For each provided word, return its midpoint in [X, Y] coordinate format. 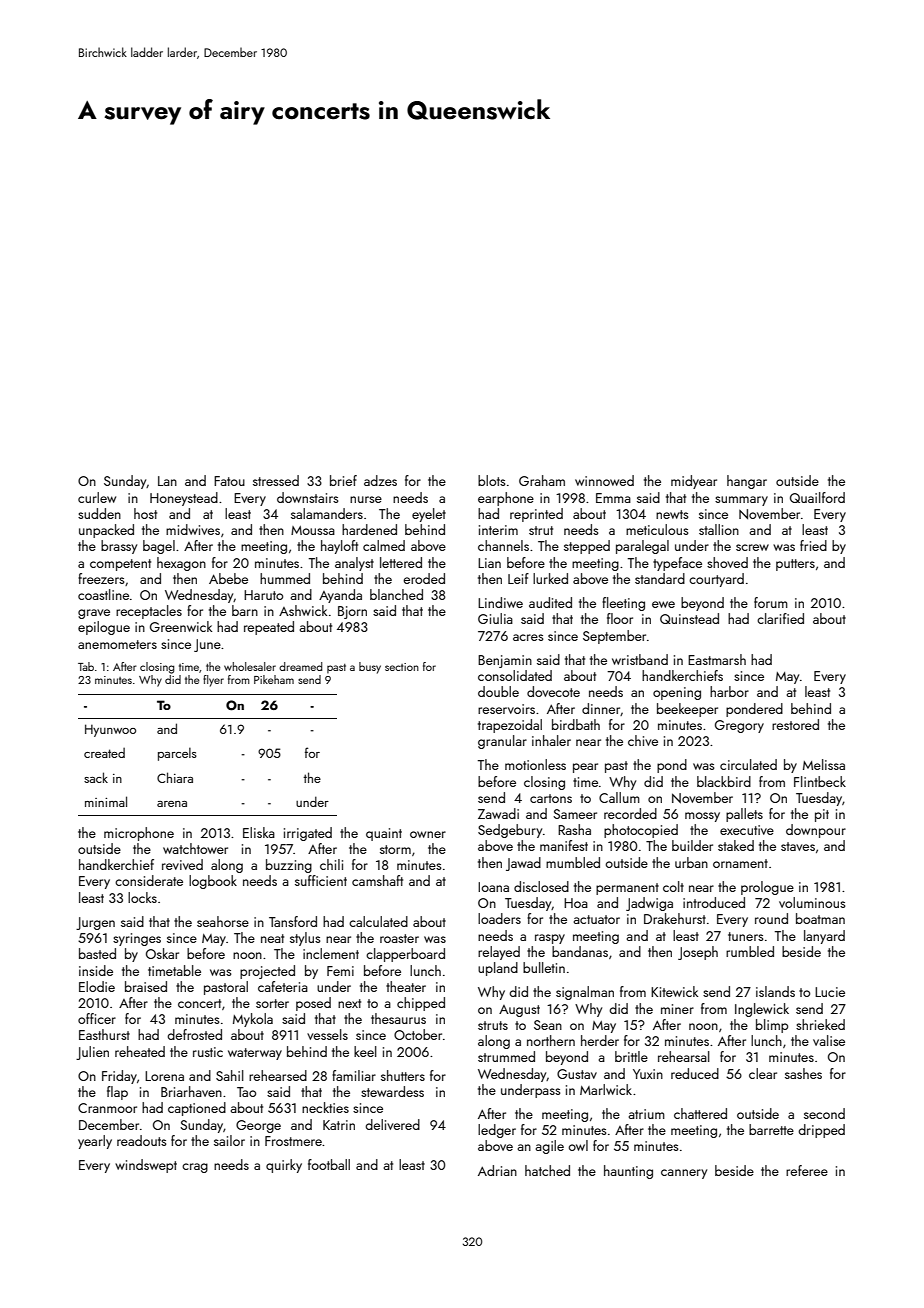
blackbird [724, 781]
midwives [193, 529]
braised [146, 986]
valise [829, 1040]
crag [195, 1168]
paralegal [642, 547]
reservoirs [506, 709]
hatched [547, 1170]
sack [96, 777]
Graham [542, 480]
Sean [548, 1025]
